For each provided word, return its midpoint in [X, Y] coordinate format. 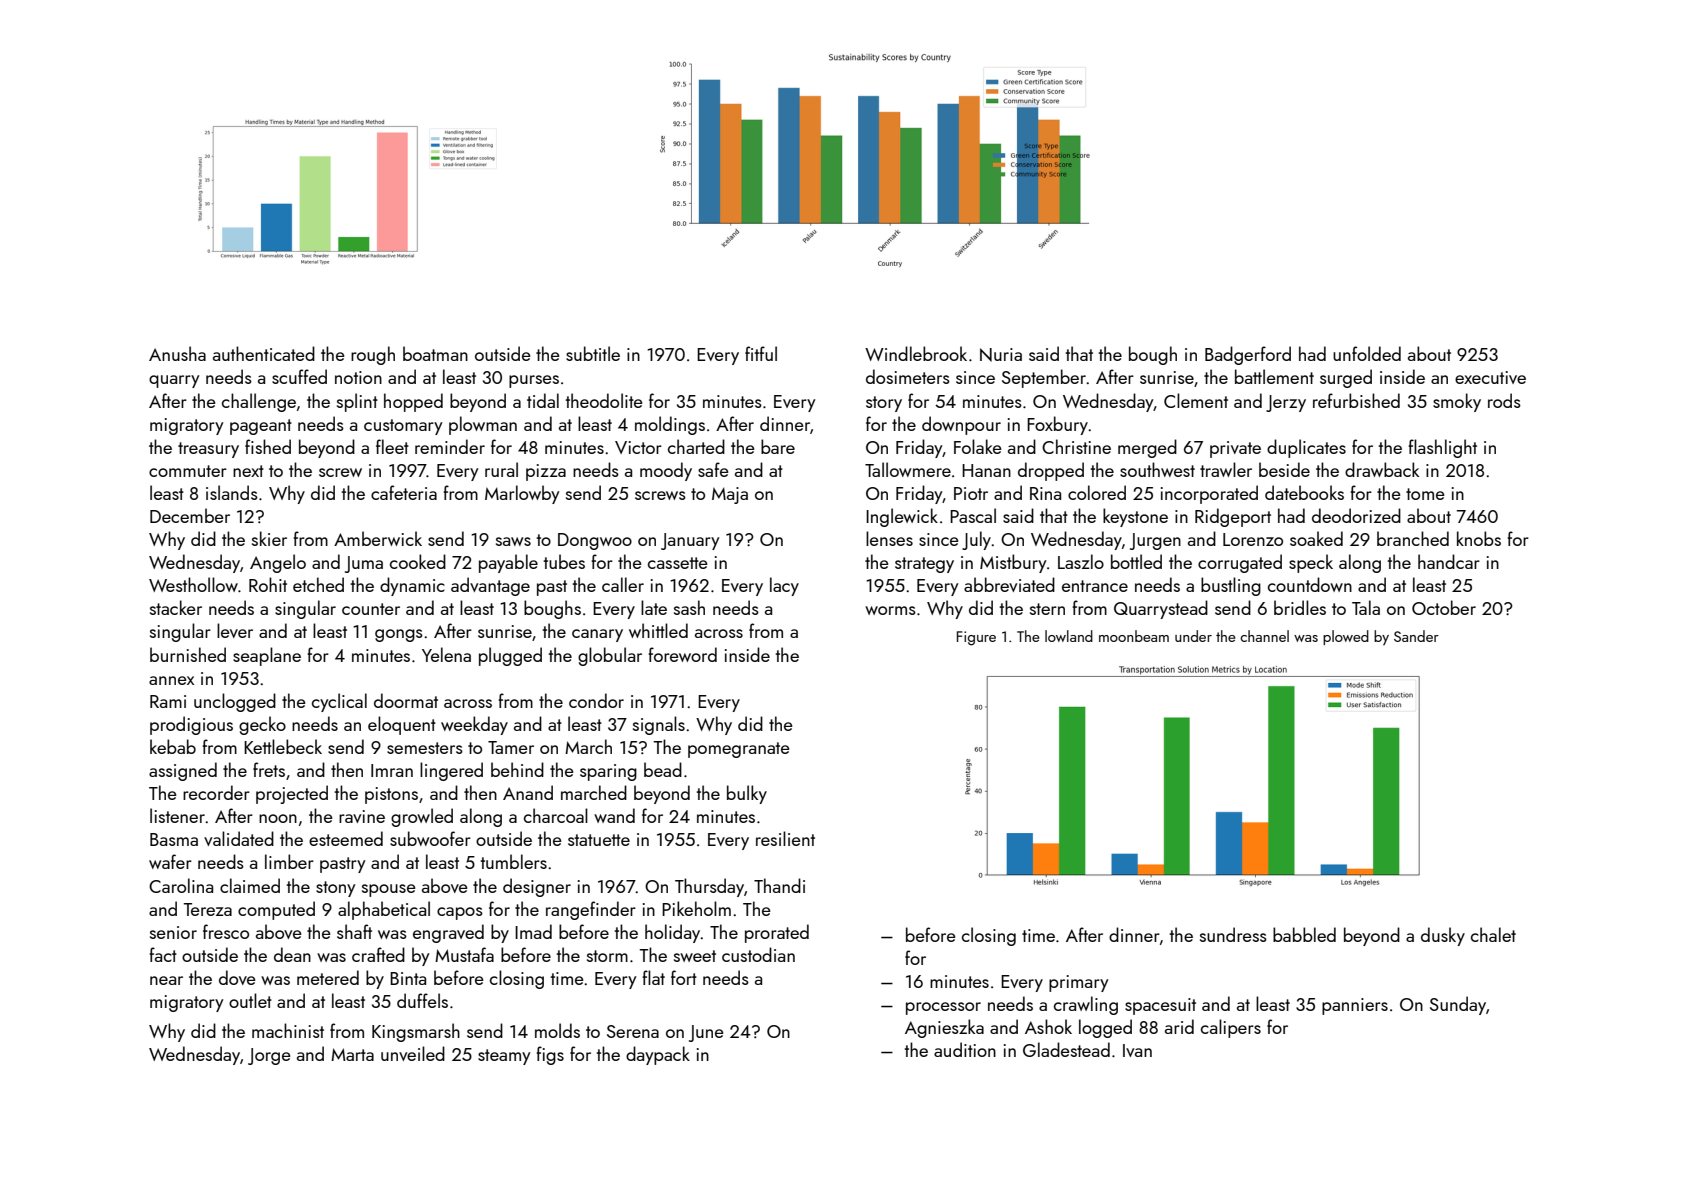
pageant [261, 427]
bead [663, 769]
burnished [188, 654]
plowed [1346, 637]
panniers [1355, 1006]
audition [965, 1049]
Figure [976, 638]
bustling [1231, 586]
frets [269, 769]
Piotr [971, 493]
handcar [1449, 561]
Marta [352, 1054]
